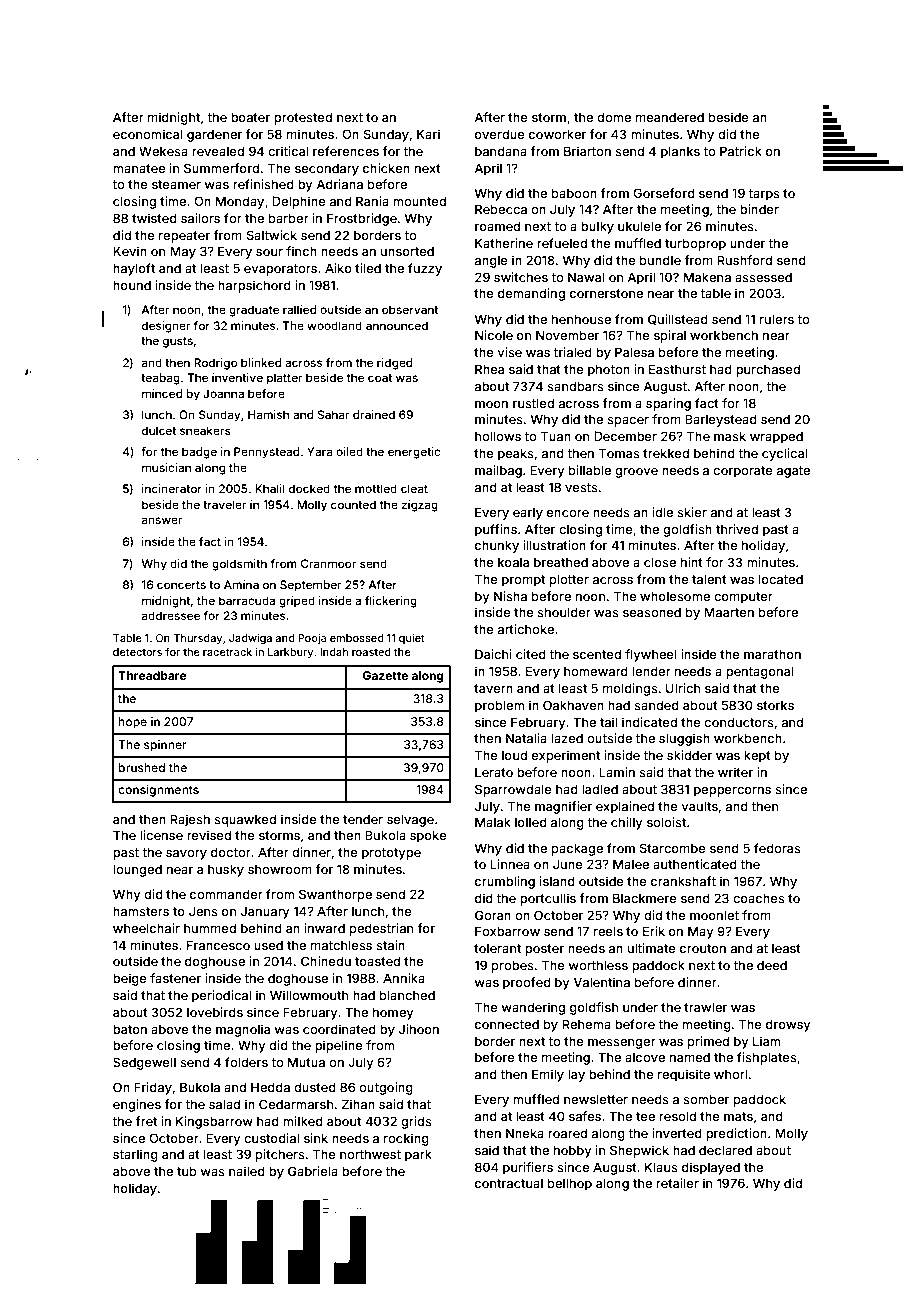 This screenshot has height=1308, width=924. I want to click on baton, so click(130, 1029).
